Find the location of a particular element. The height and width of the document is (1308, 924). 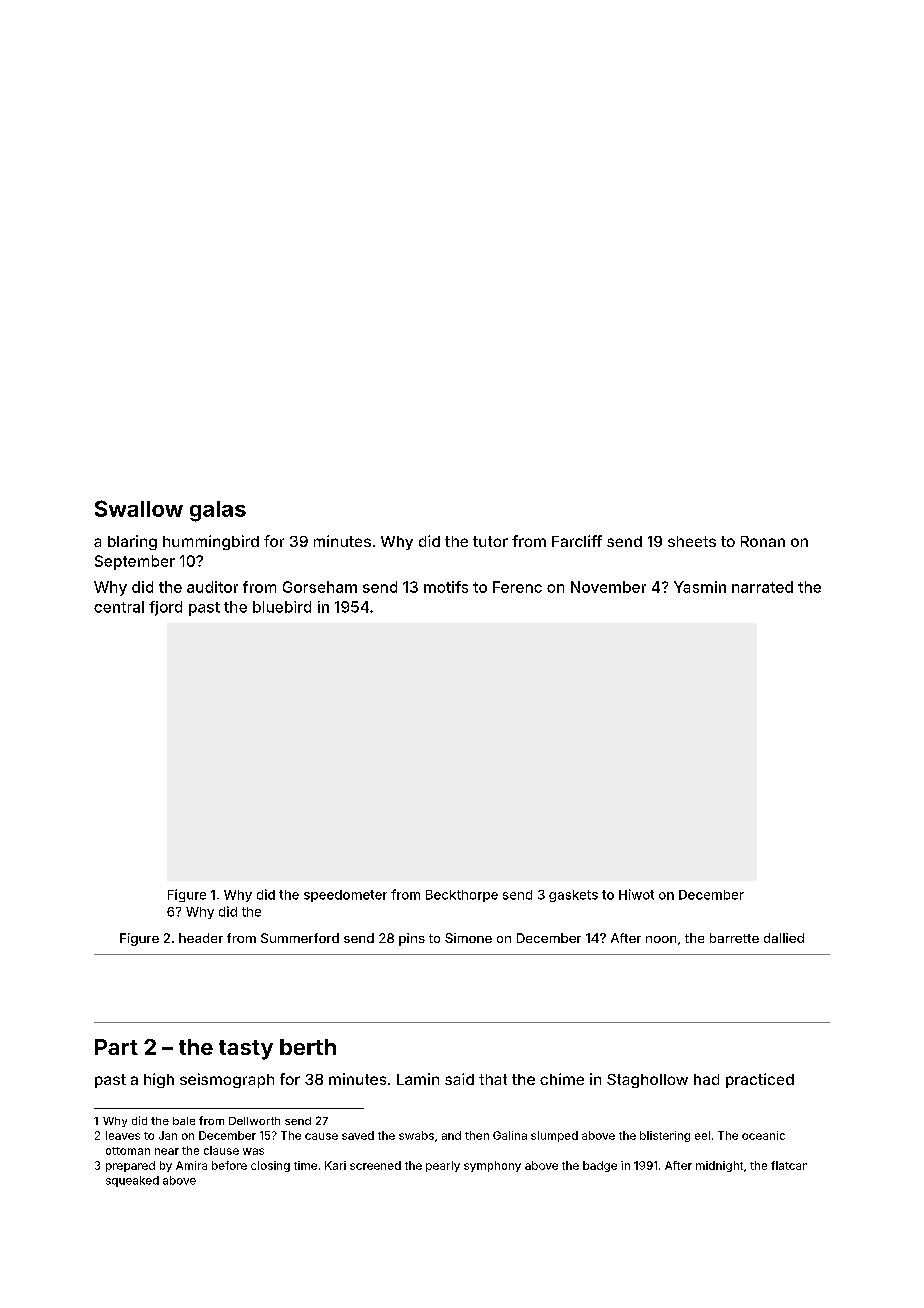

tutor is located at coordinates (490, 541).
